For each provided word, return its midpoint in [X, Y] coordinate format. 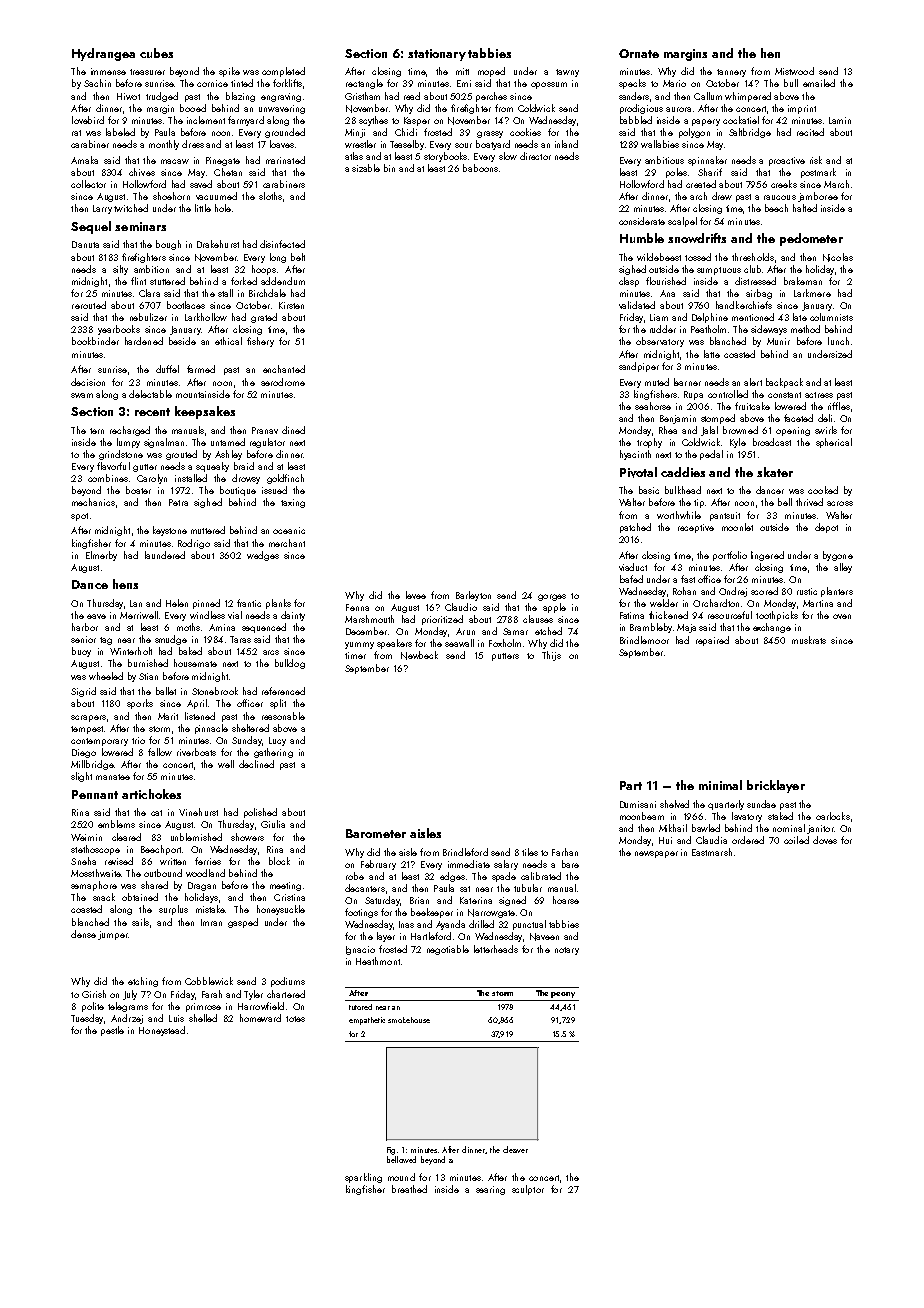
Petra [178, 502]
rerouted [89, 305]
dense [83, 934]
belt [298, 257]
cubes [156, 53]
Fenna [357, 607]
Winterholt [131, 651]
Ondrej [733, 592]
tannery [731, 73]
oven [842, 616]
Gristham [362, 96]
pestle [112, 1031]
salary [506, 865]
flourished [666, 281]
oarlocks [833, 816]
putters [505, 657]
